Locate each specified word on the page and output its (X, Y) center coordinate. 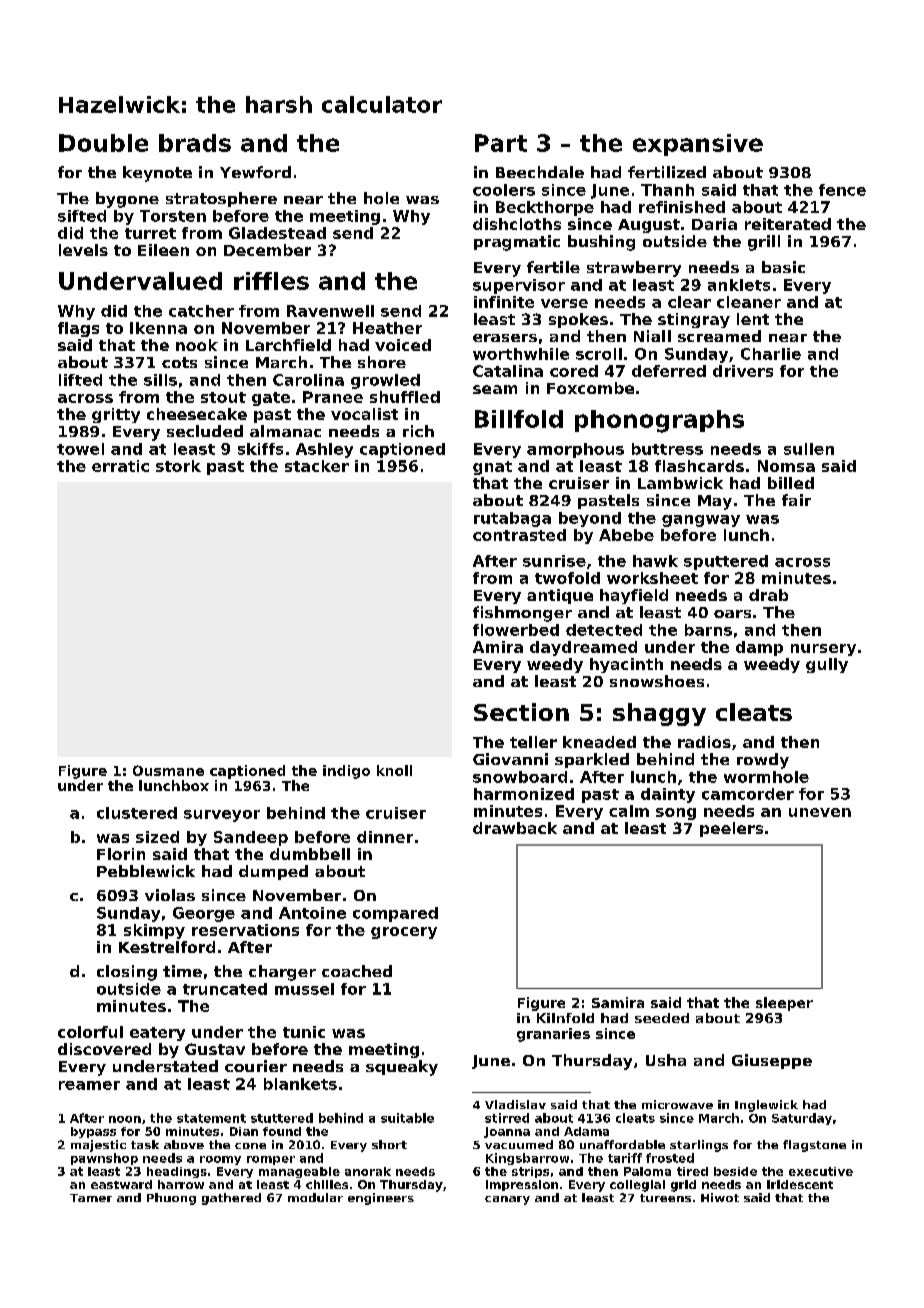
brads (195, 143)
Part (501, 143)
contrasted (519, 535)
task (145, 1144)
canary (507, 1200)
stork (178, 466)
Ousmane (168, 770)
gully (827, 665)
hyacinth (626, 665)
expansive (698, 145)
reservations (245, 930)
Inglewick (766, 1106)
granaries (553, 1035)
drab (768, 595)
